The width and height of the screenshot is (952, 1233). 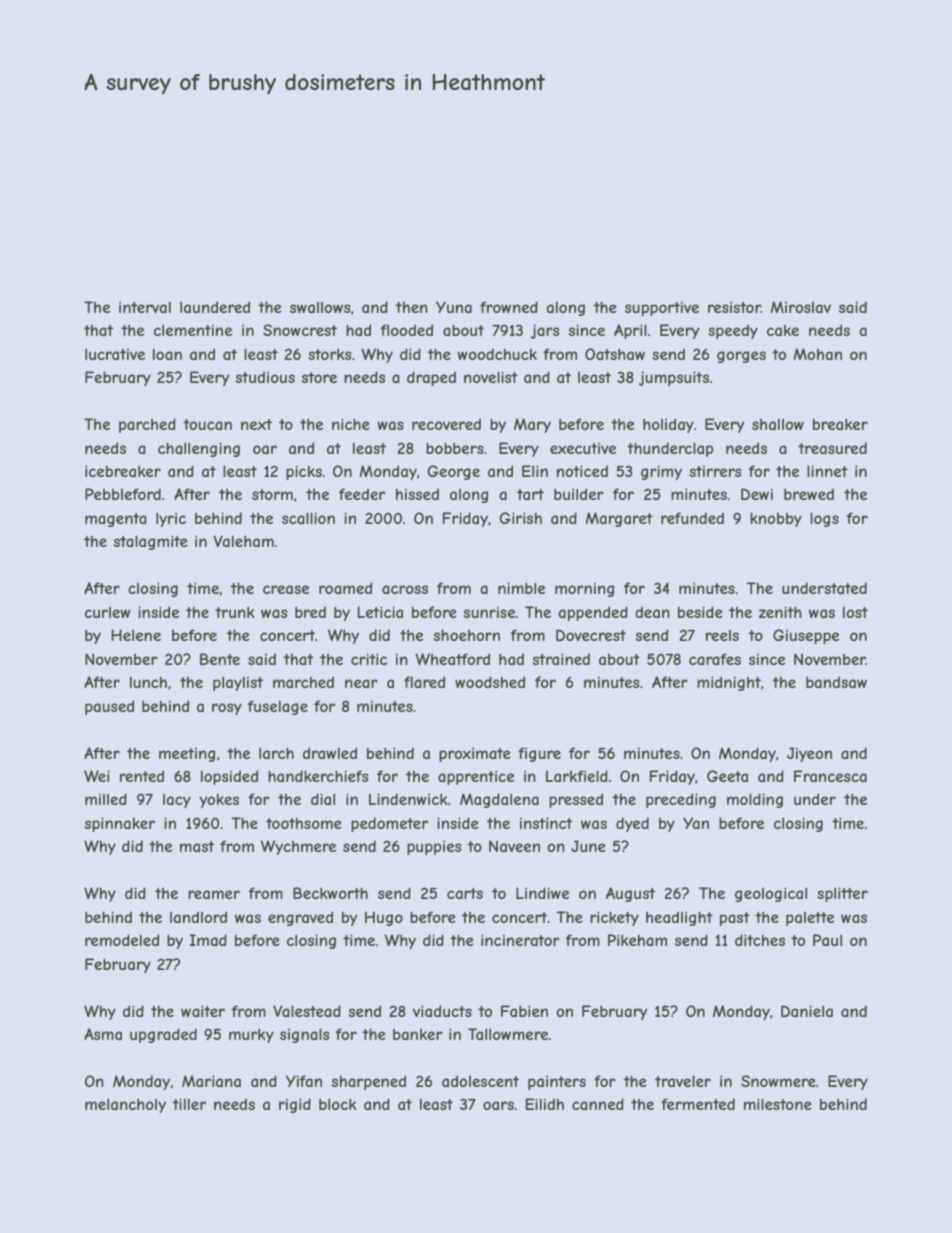 I want to click on hissed, so click(x=417, y=494).
